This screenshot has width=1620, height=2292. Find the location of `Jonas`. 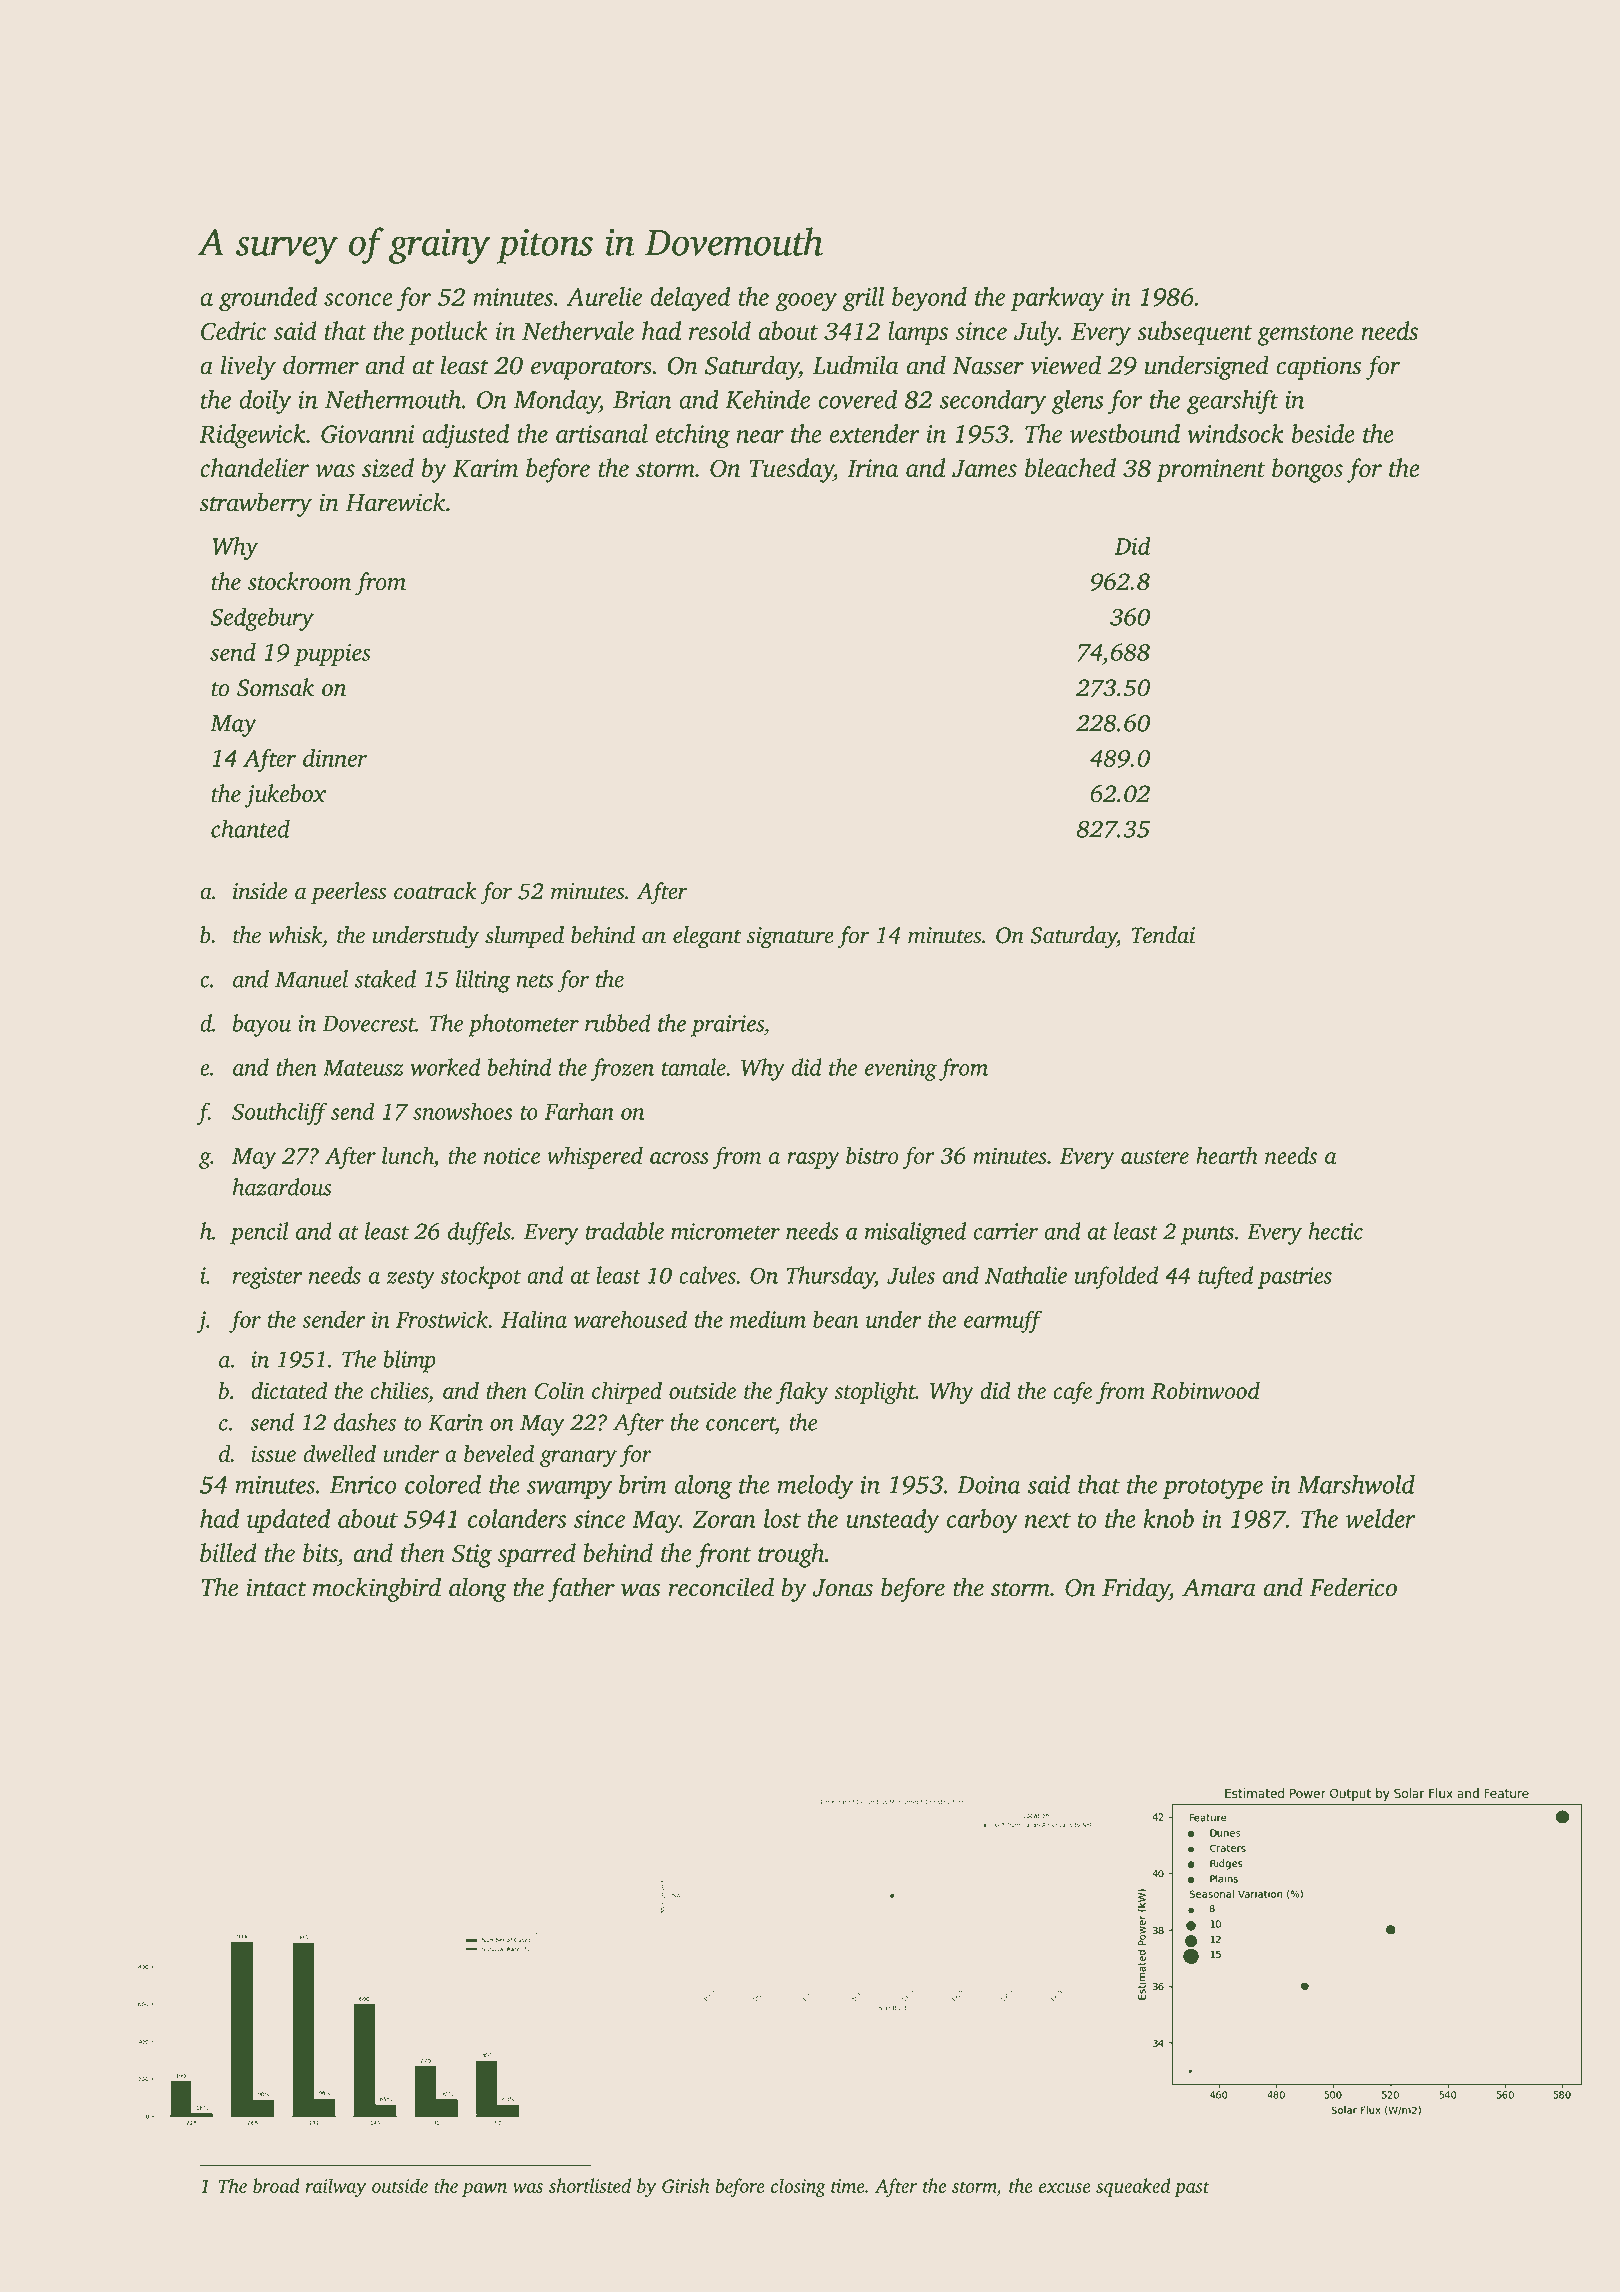

Jonas is located at coordinates (842, 1588).
